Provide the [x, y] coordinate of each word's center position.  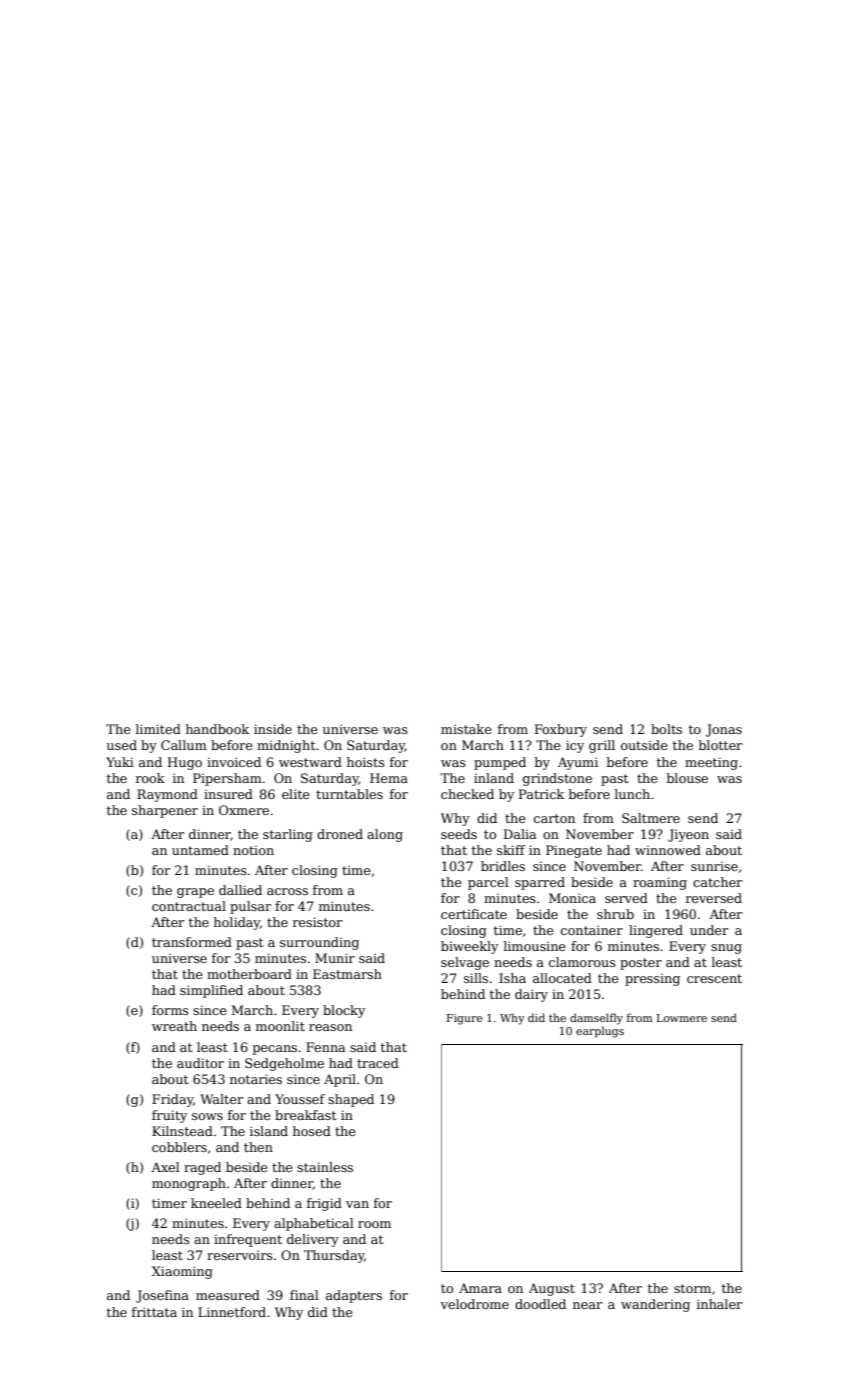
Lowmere [682, 1018]
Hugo [185, 763]
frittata [154, 1312]
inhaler [719, 1304]
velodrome [474, 1304]
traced [378, 1063]
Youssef [300, 1099]
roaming [660, 883]
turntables [349, 794]
